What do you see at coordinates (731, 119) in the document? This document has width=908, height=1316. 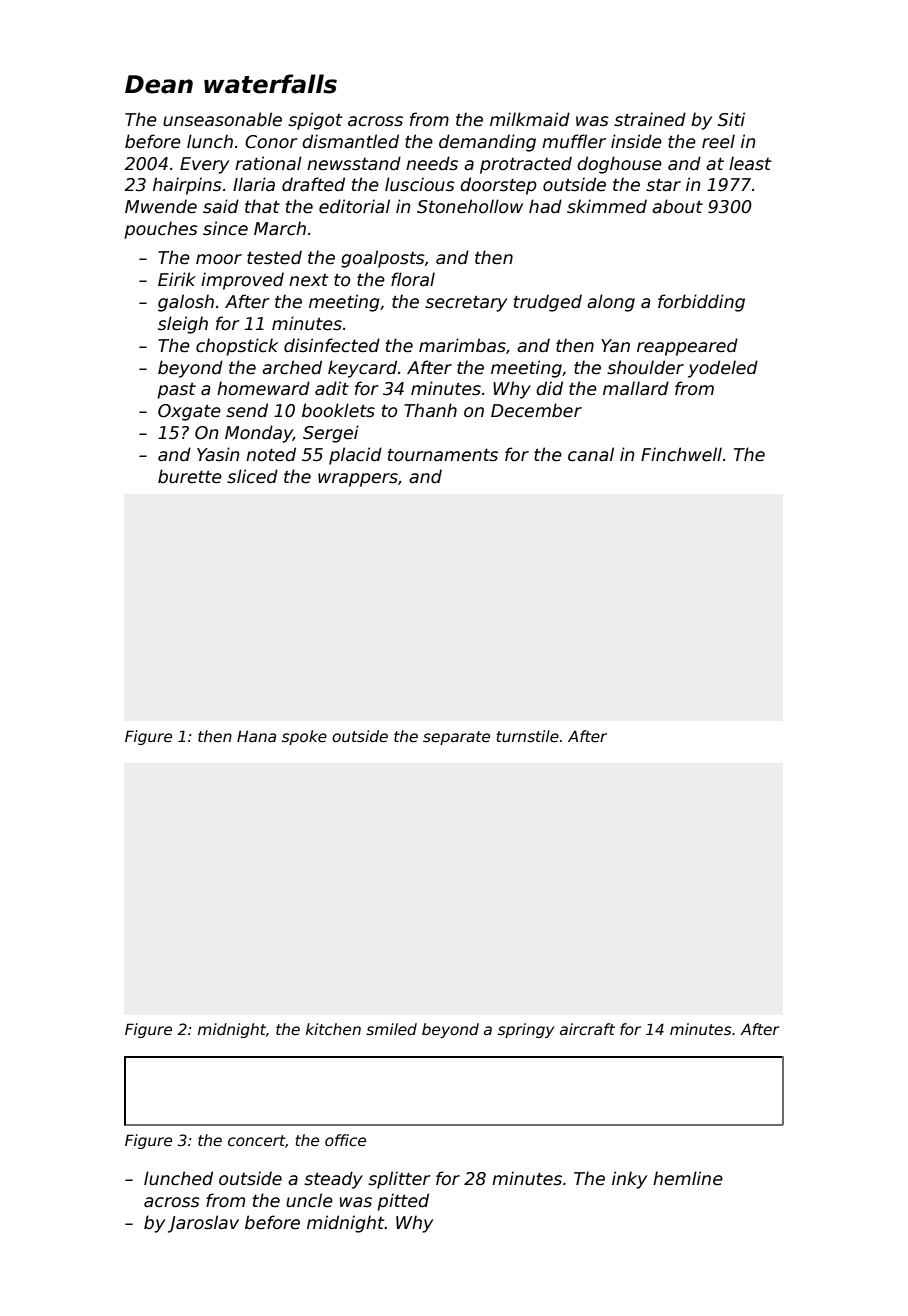 I see `Siti` at bounding box center [731, 119].
